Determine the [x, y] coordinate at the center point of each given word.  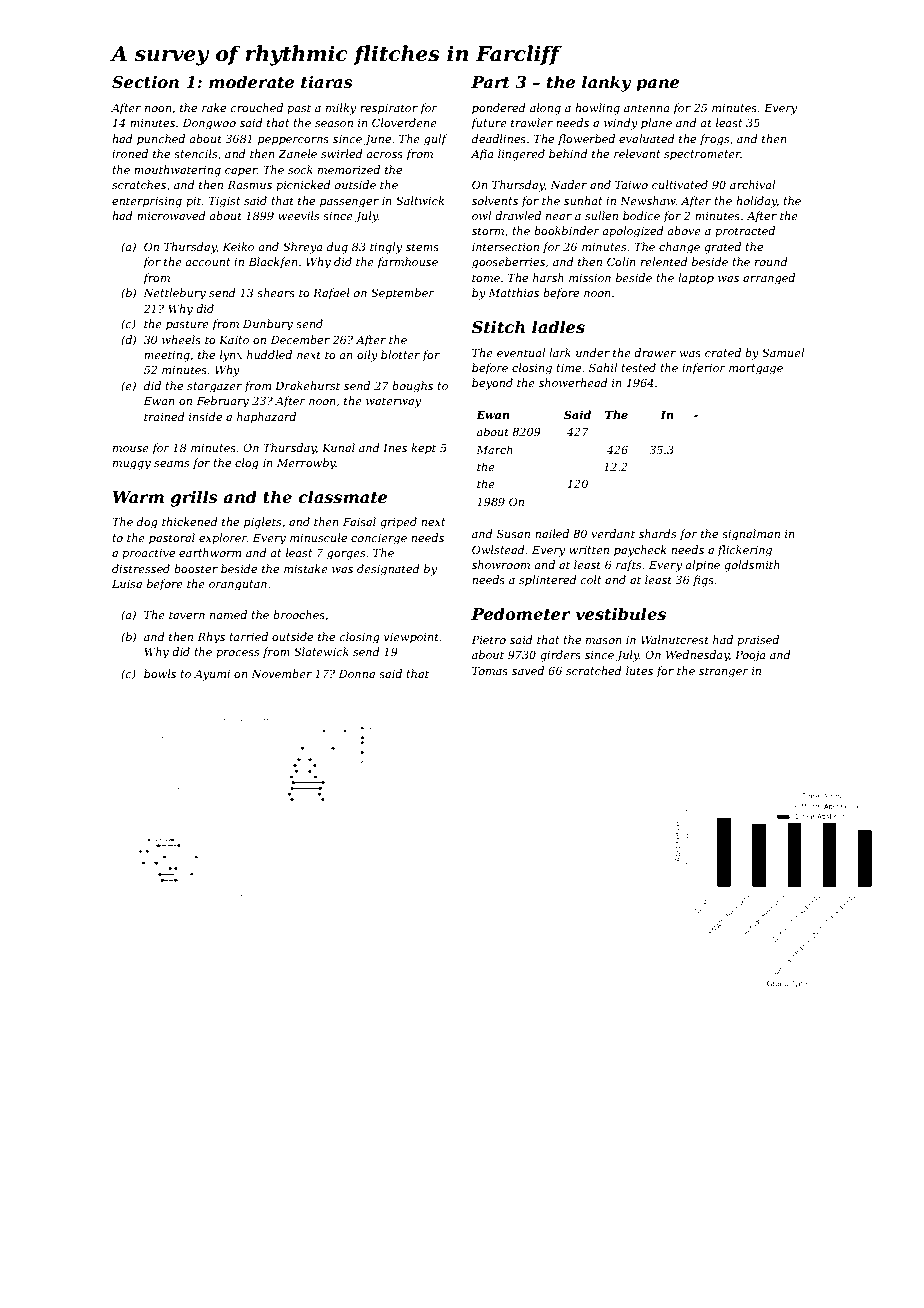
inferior [703, 369]
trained [164, 416]
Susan [513, 533]
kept [423, 449]
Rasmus [249, 184]
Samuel [783, 352]
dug [337, 248]
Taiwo [631, 184]
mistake [306, 568]
